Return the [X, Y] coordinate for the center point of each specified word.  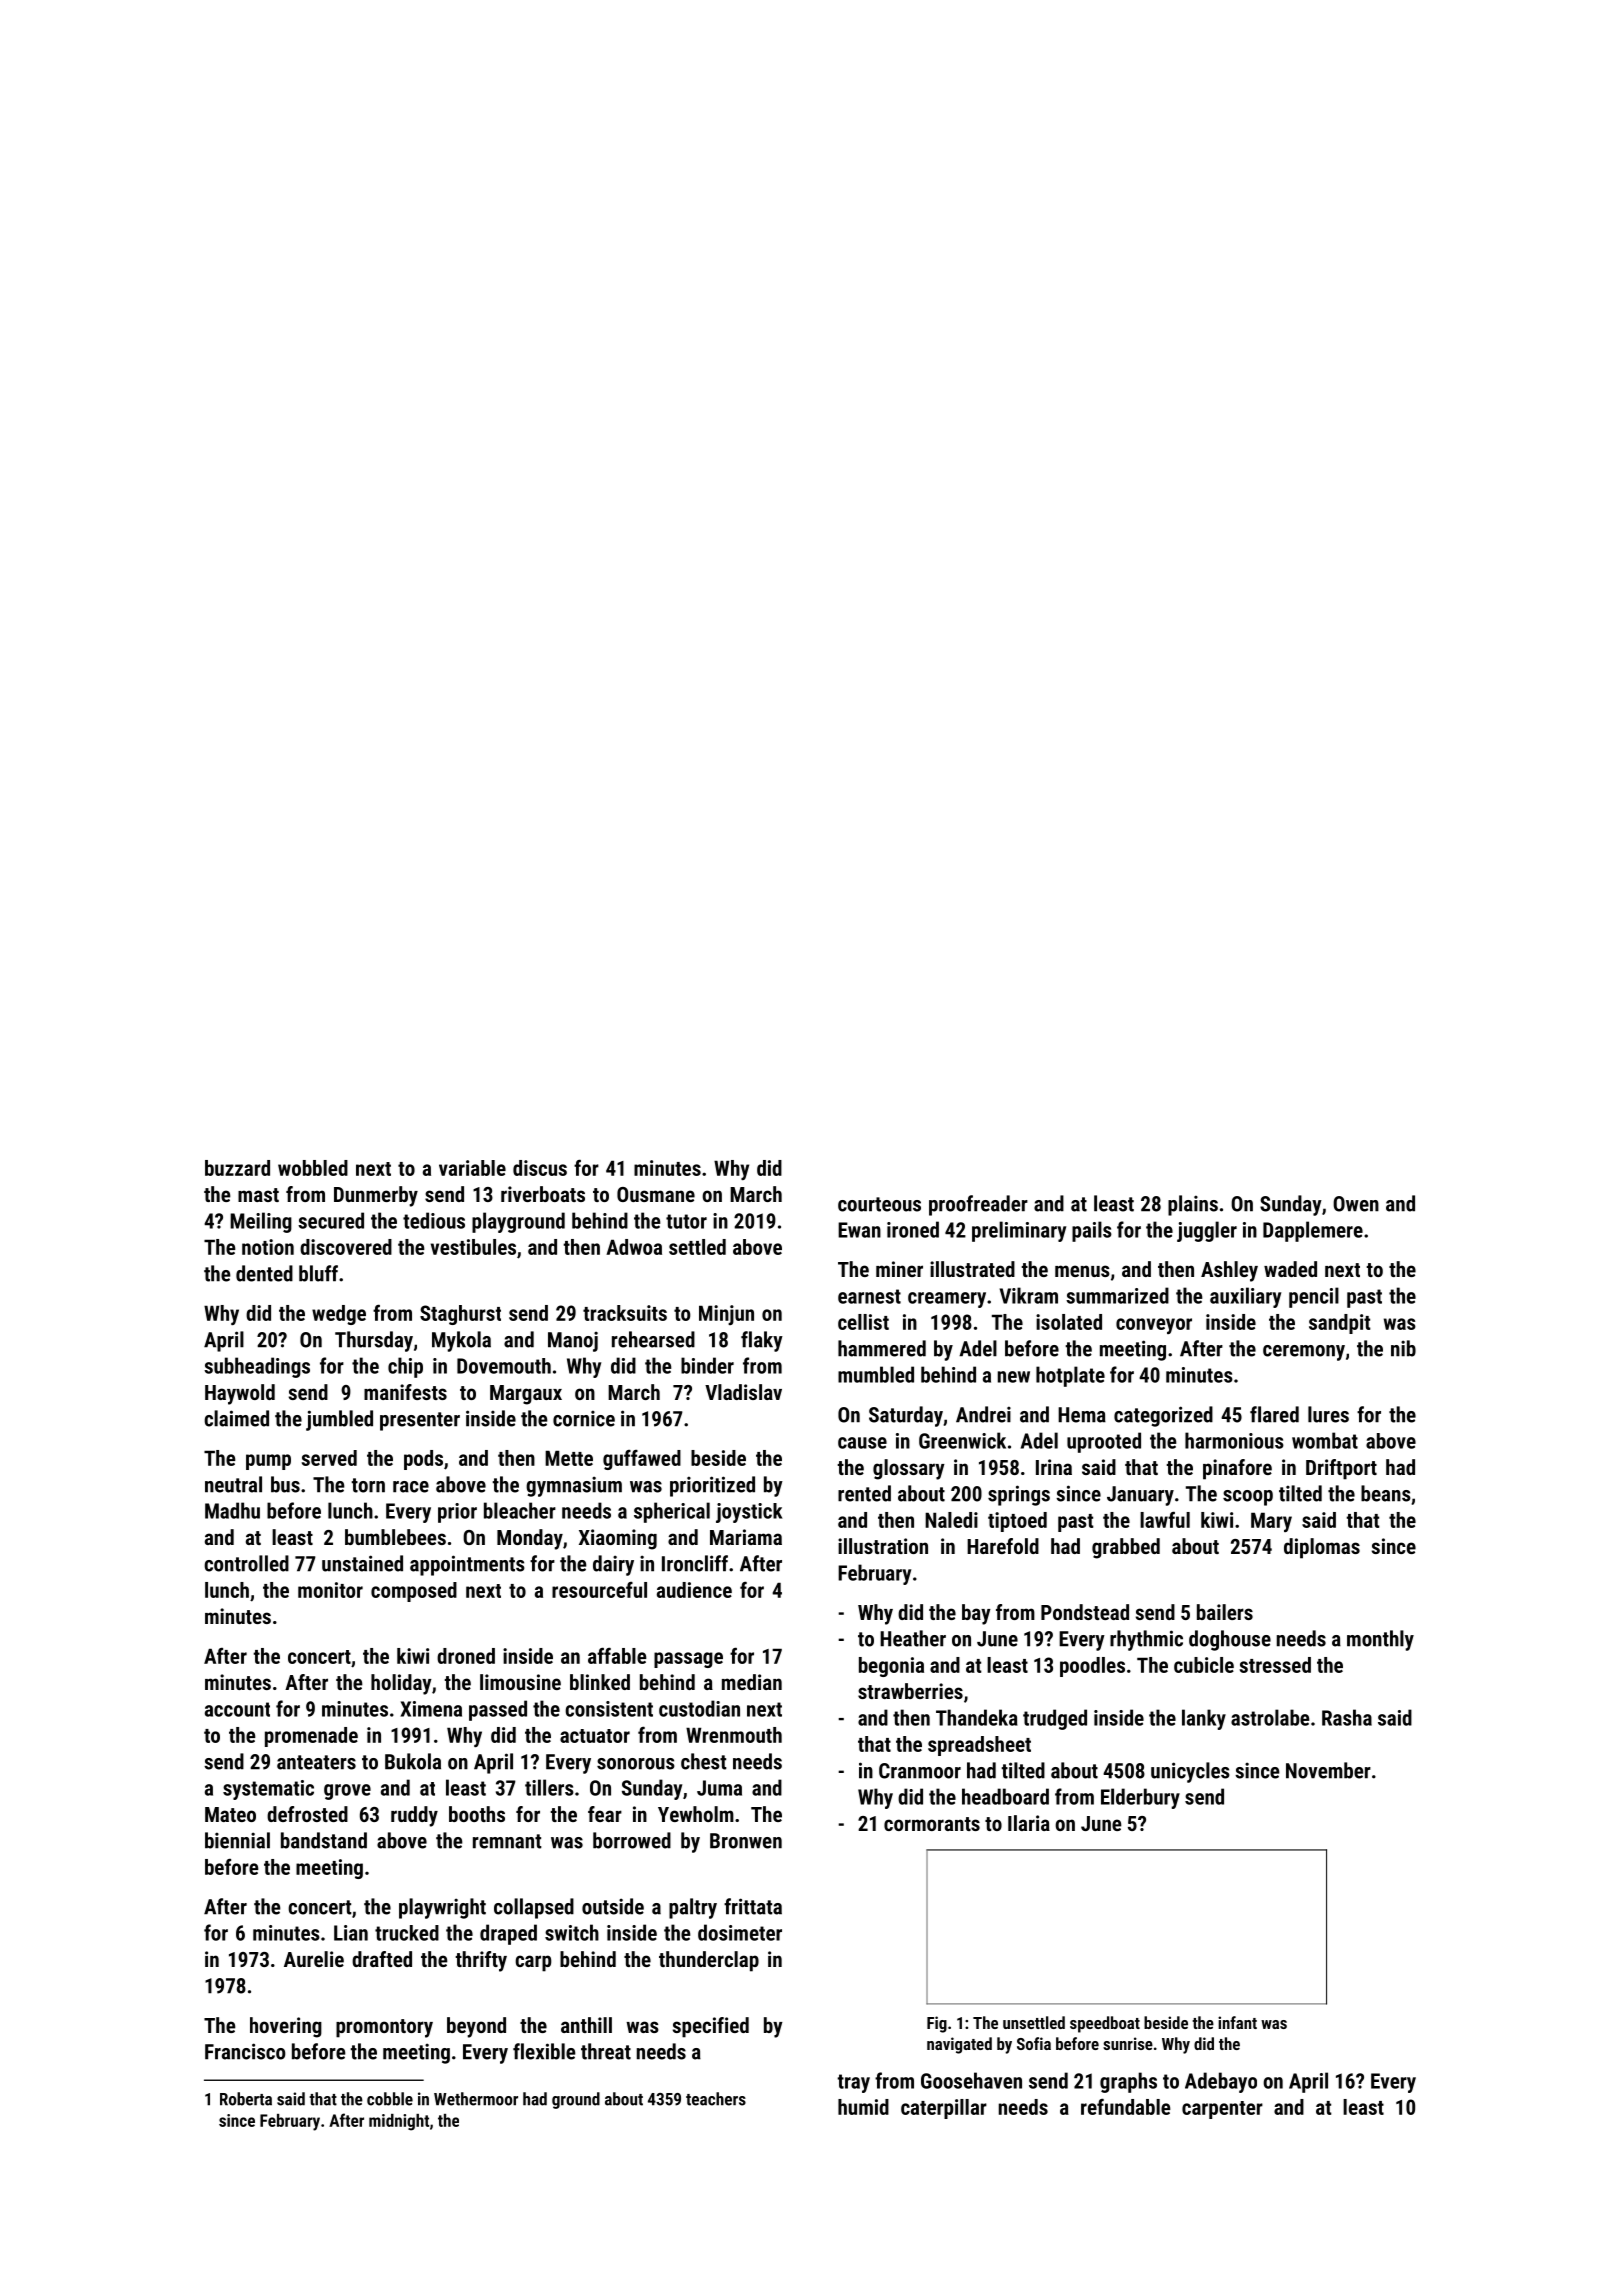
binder [707, 1365]
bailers [1225, 1612]
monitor [330, 1590]
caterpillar [944, 2109]
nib [1403, 1348]
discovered [346, 1247]
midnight [399, 2122]
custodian [699, 1708]
